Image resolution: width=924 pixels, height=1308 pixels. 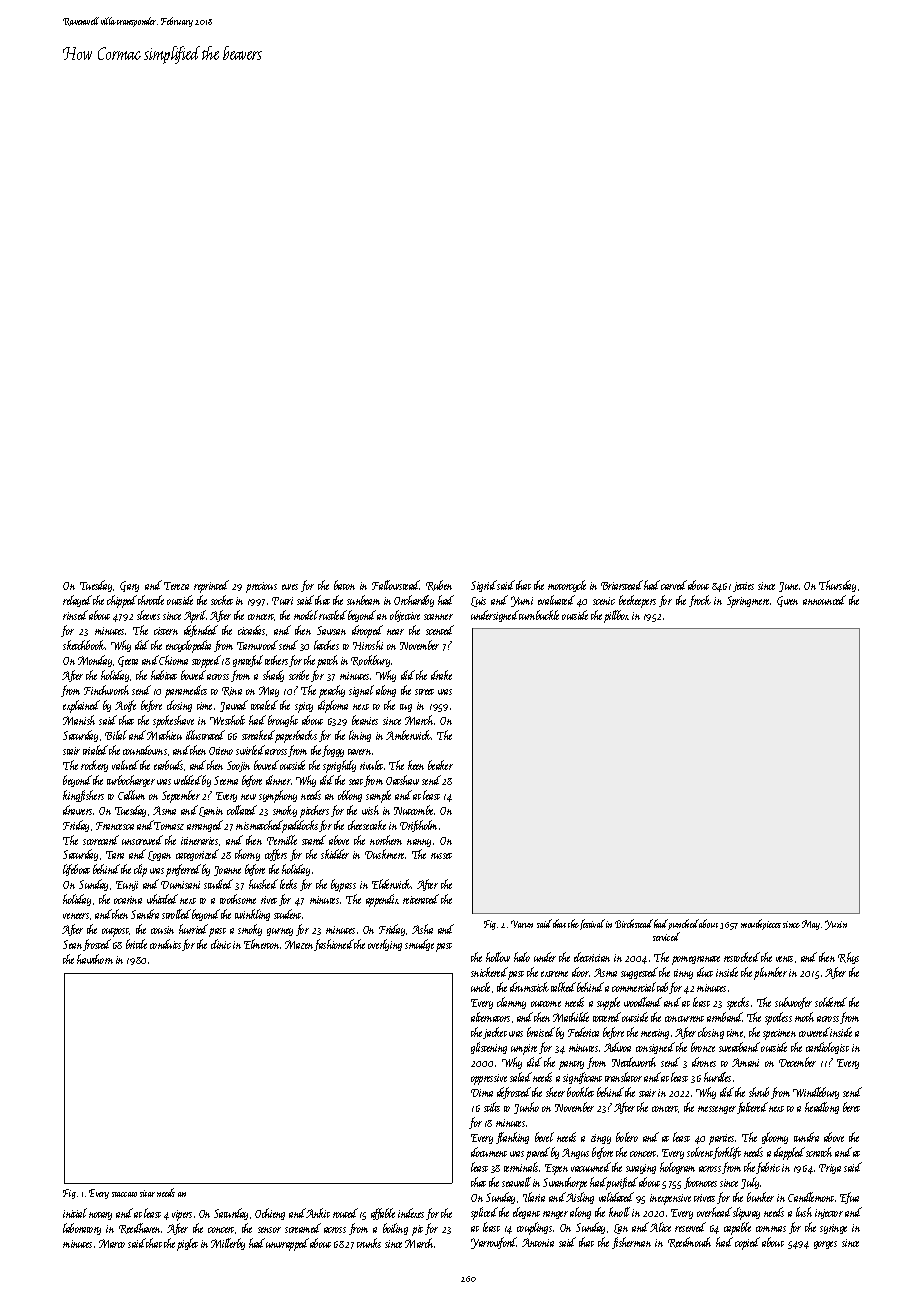 I want to click on frock, so click(x=700, y=601).
